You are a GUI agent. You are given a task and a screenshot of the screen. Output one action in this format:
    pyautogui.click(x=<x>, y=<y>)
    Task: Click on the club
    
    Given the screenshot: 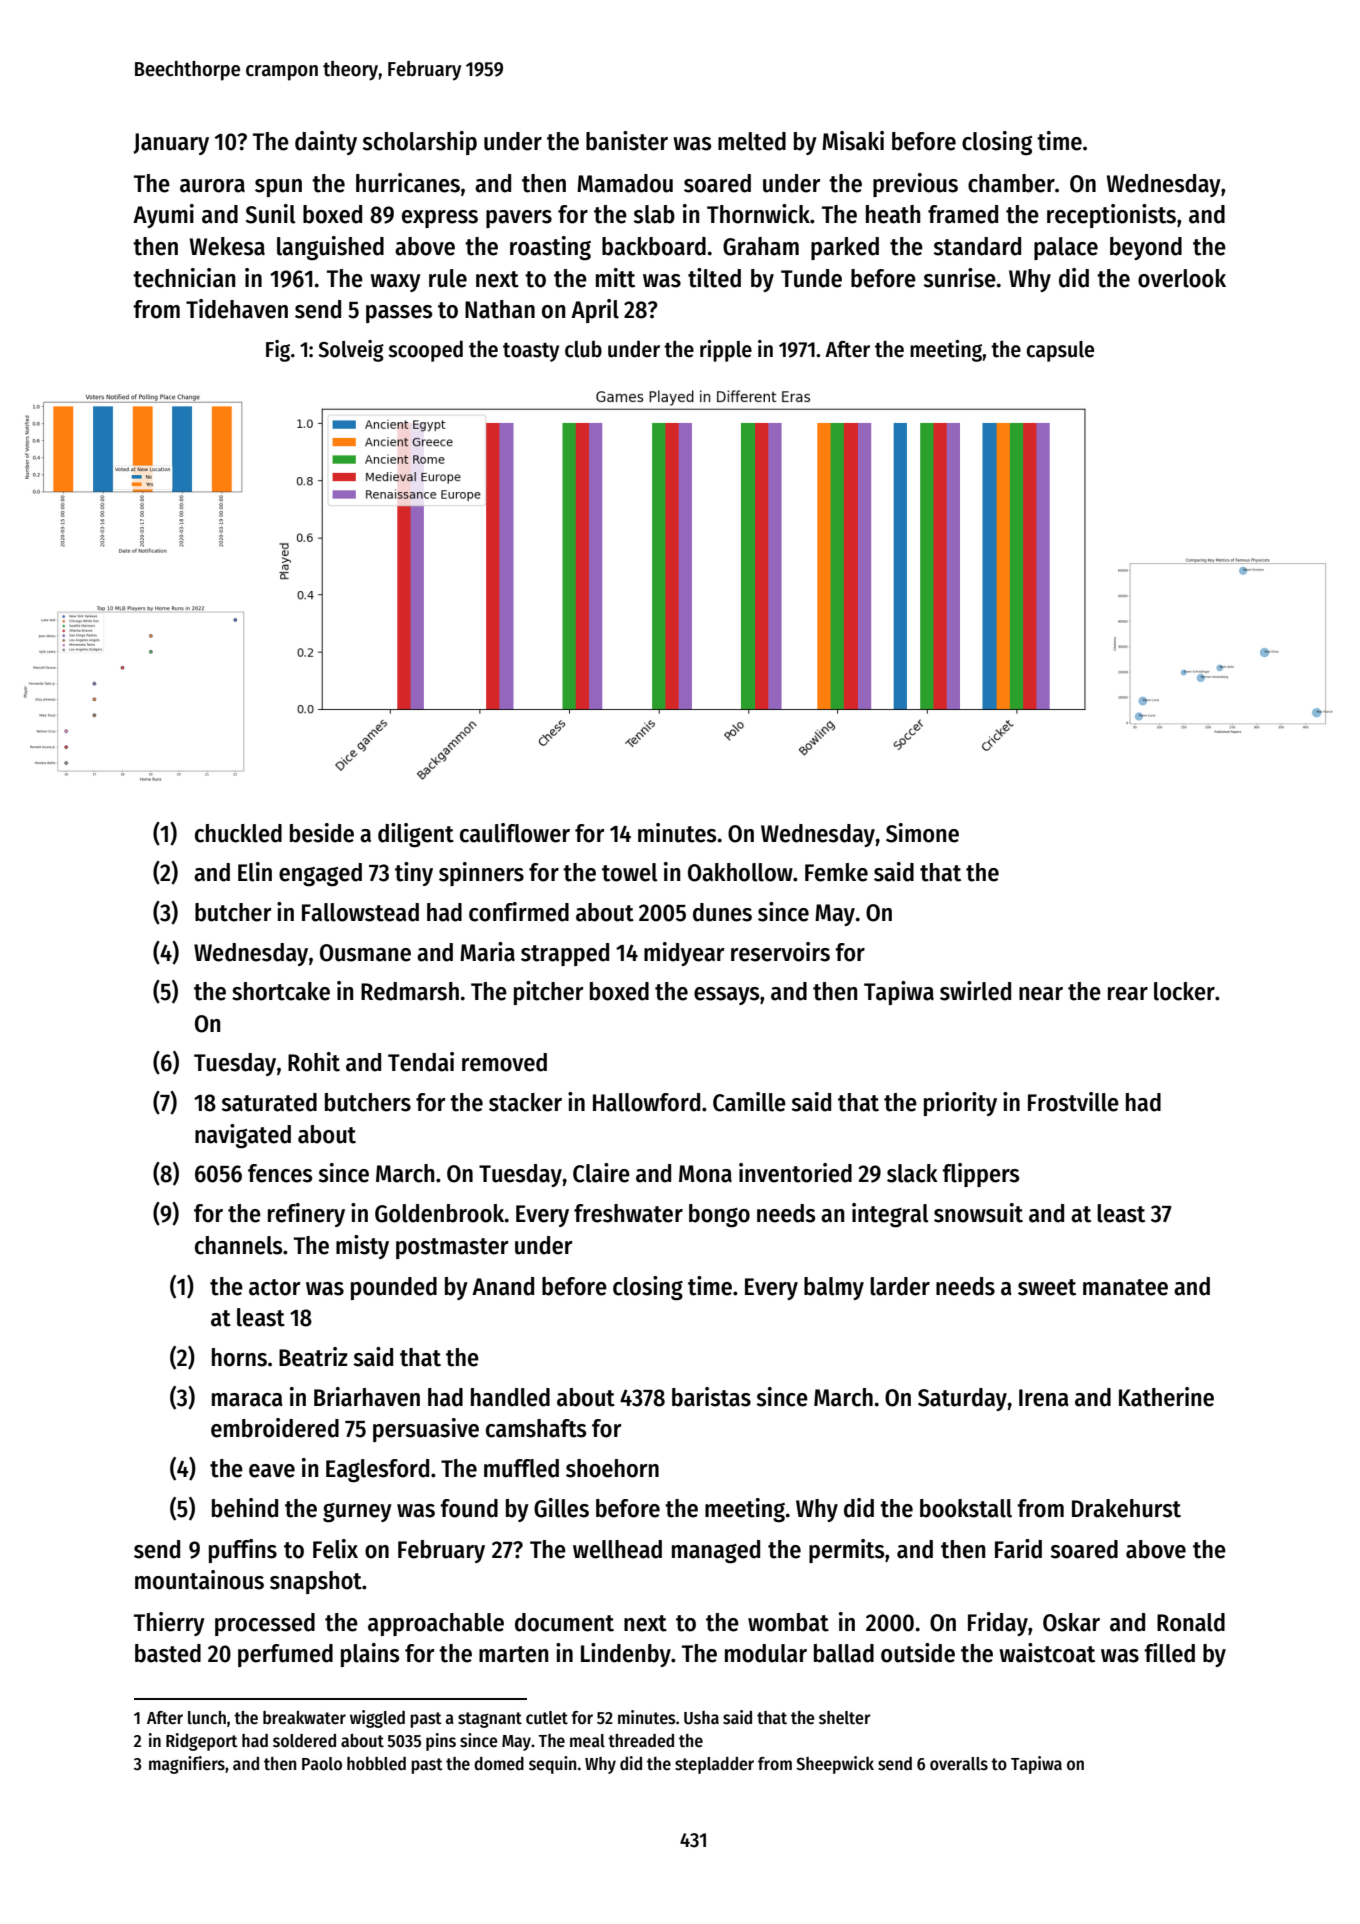 What is the action you would take?
    pyautogui.click(x=583, y=349)
